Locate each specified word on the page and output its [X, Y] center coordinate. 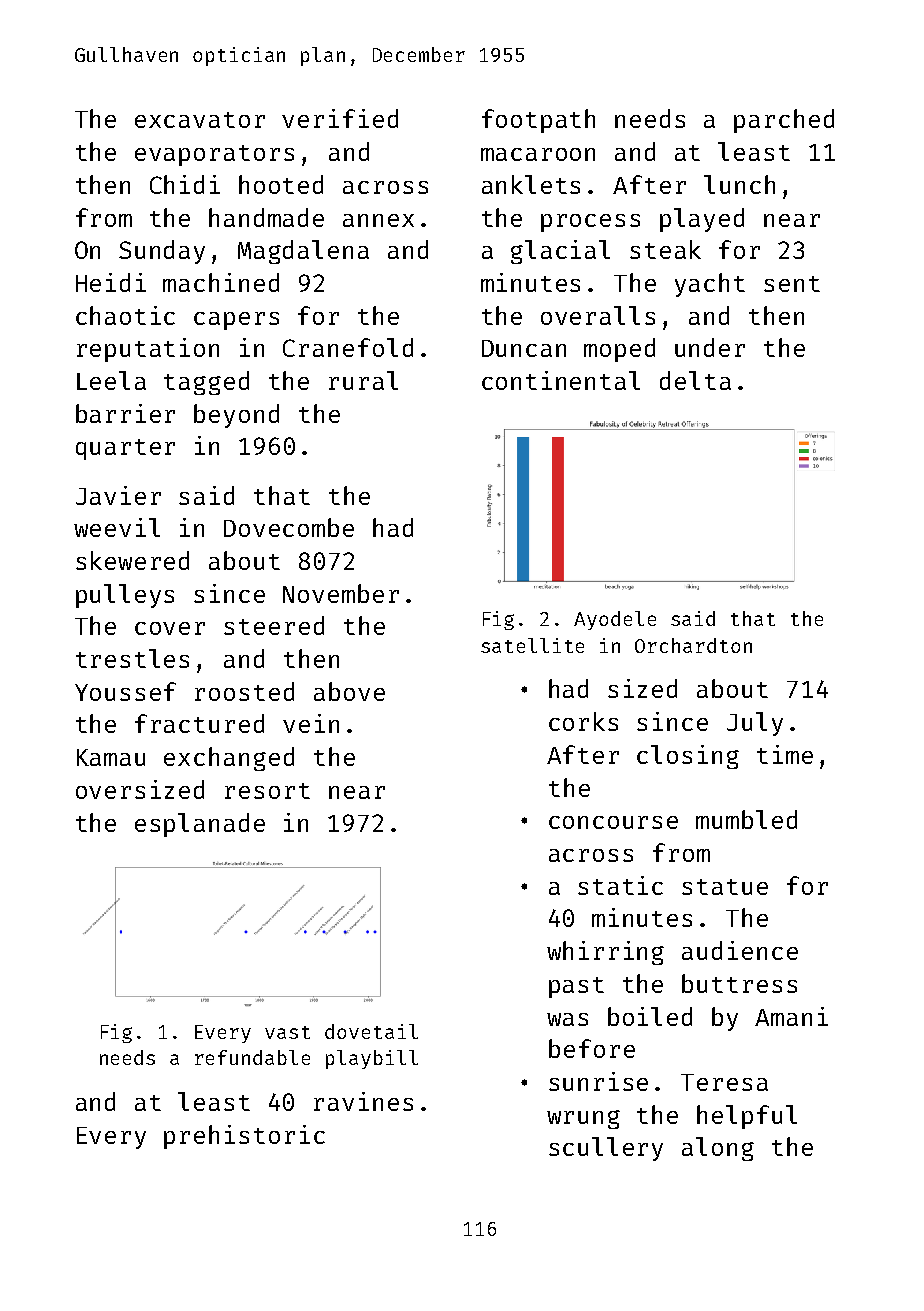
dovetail [371, 1031]
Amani [791, 1016]
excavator [200, 120]
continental [561, 380]
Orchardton [693, 645]
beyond [236, 416]
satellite [532, 645]
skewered [132, 560]
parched [784, 121]
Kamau [111, 757]
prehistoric [244, 1137]
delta [695, 380]
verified [340, 118]
